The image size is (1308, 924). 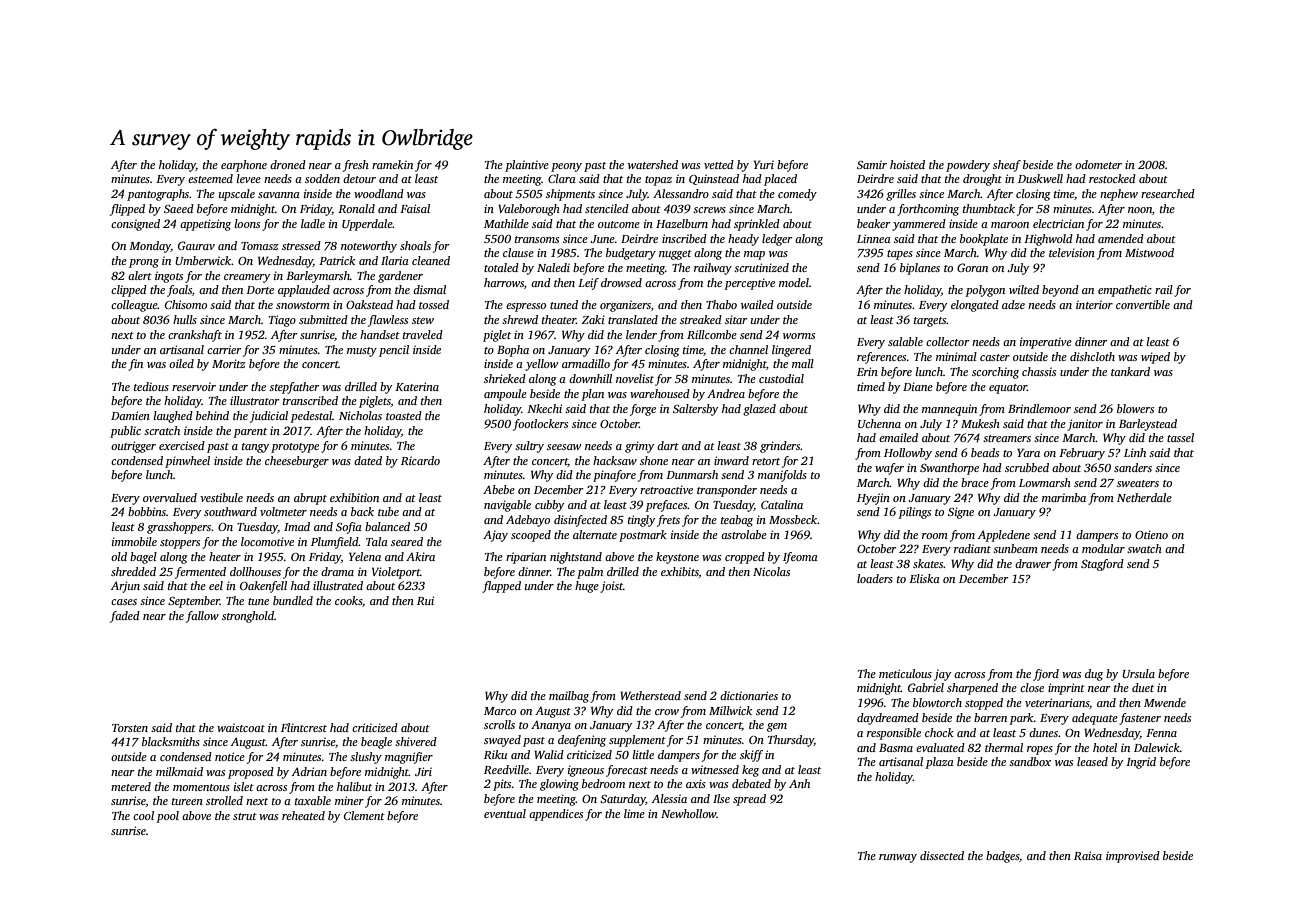 I want to click on sheaf, so click(x=1007, y=166).
